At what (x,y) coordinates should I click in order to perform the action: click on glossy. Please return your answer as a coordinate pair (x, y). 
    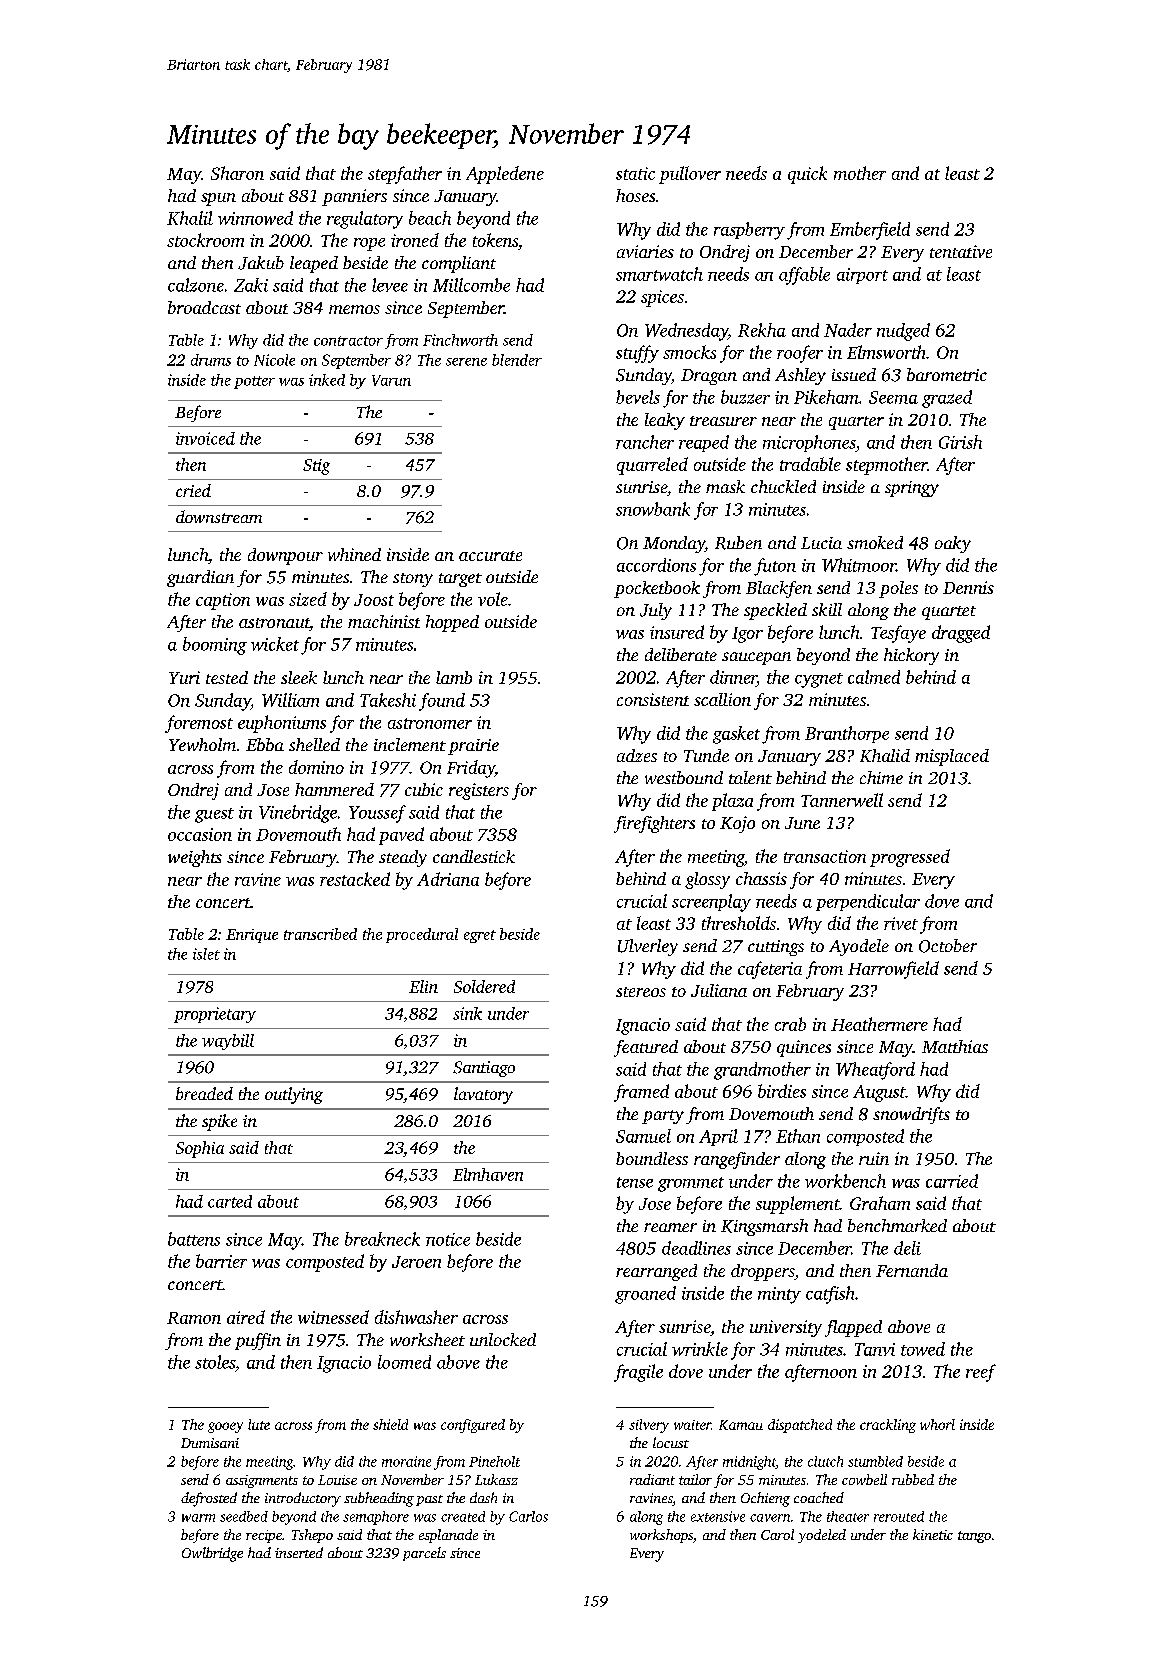
    Looking at the image, I should click on (707, 880).
